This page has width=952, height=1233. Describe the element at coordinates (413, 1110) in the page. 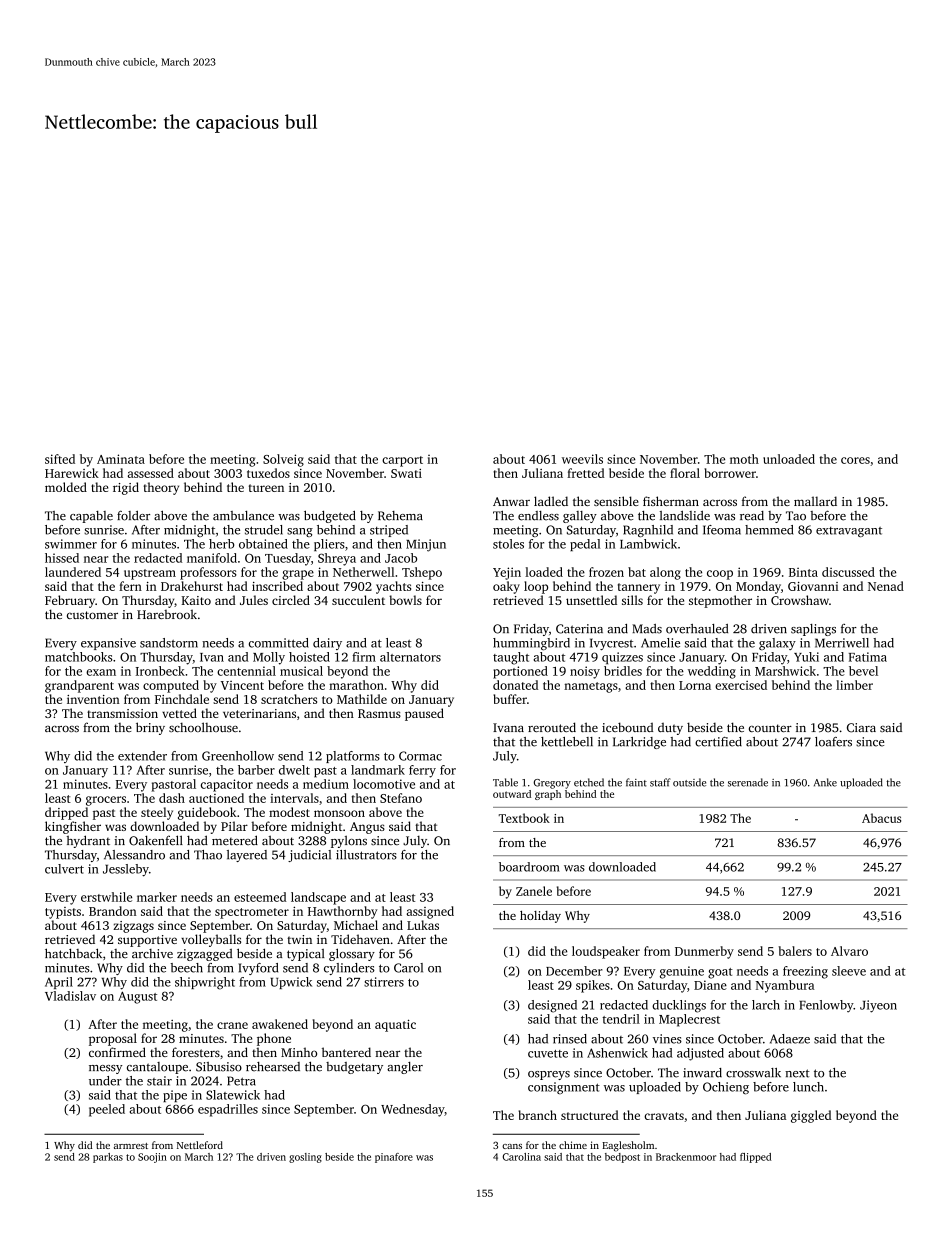

I see `Wednesday` at that location.
